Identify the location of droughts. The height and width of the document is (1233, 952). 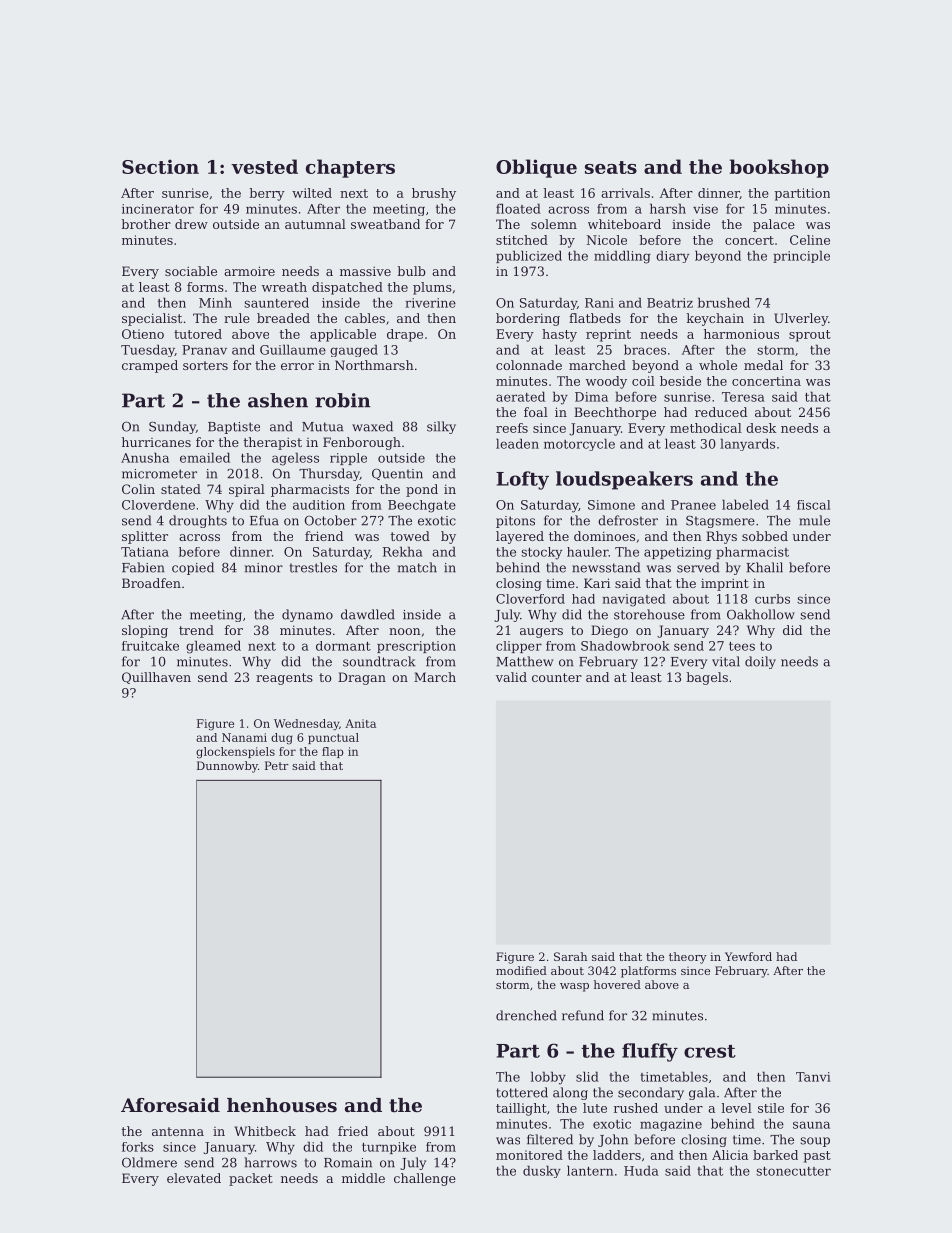
(198, 521).
